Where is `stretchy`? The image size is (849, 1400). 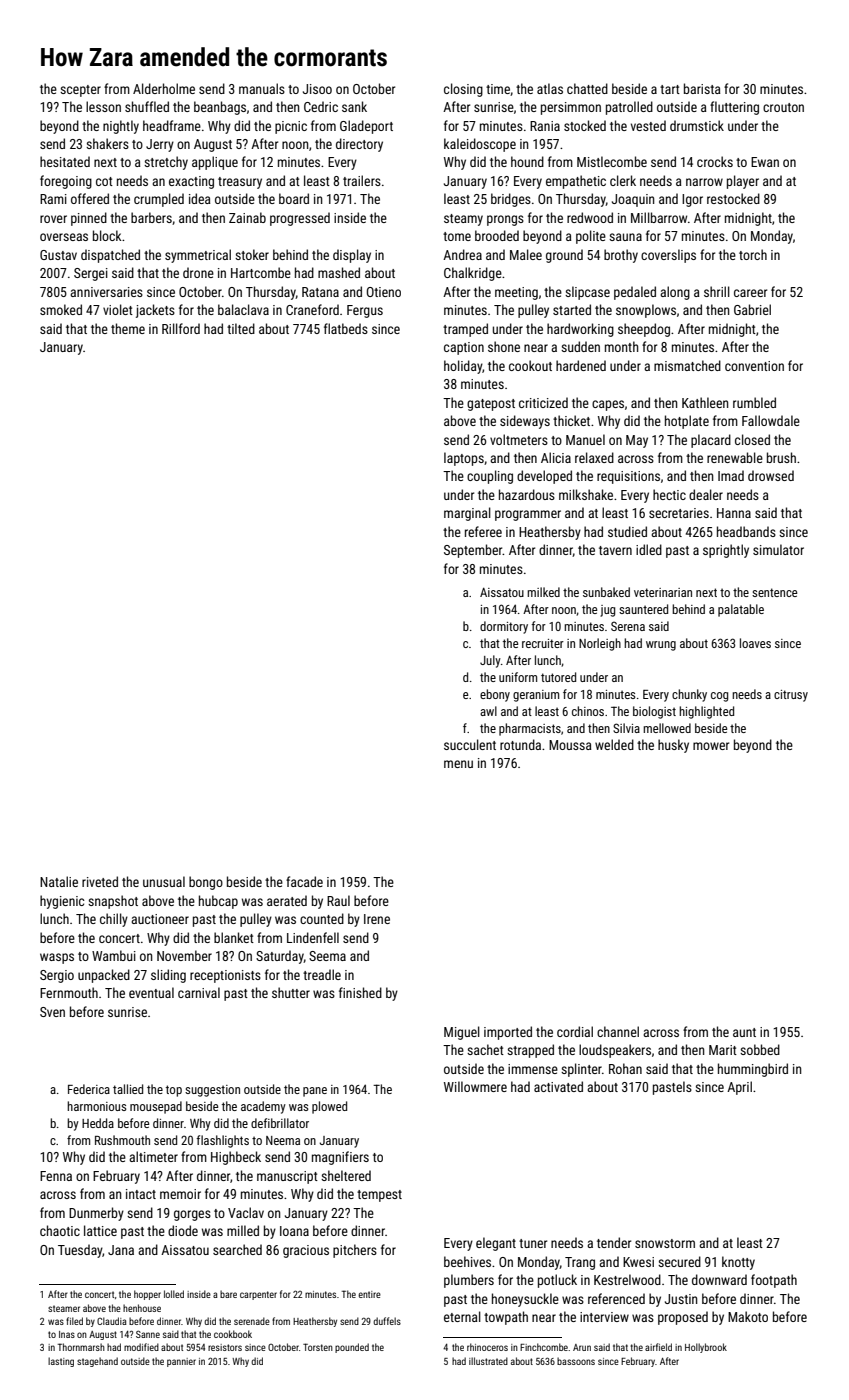 stretchy is located at coordinates (166, 163).
